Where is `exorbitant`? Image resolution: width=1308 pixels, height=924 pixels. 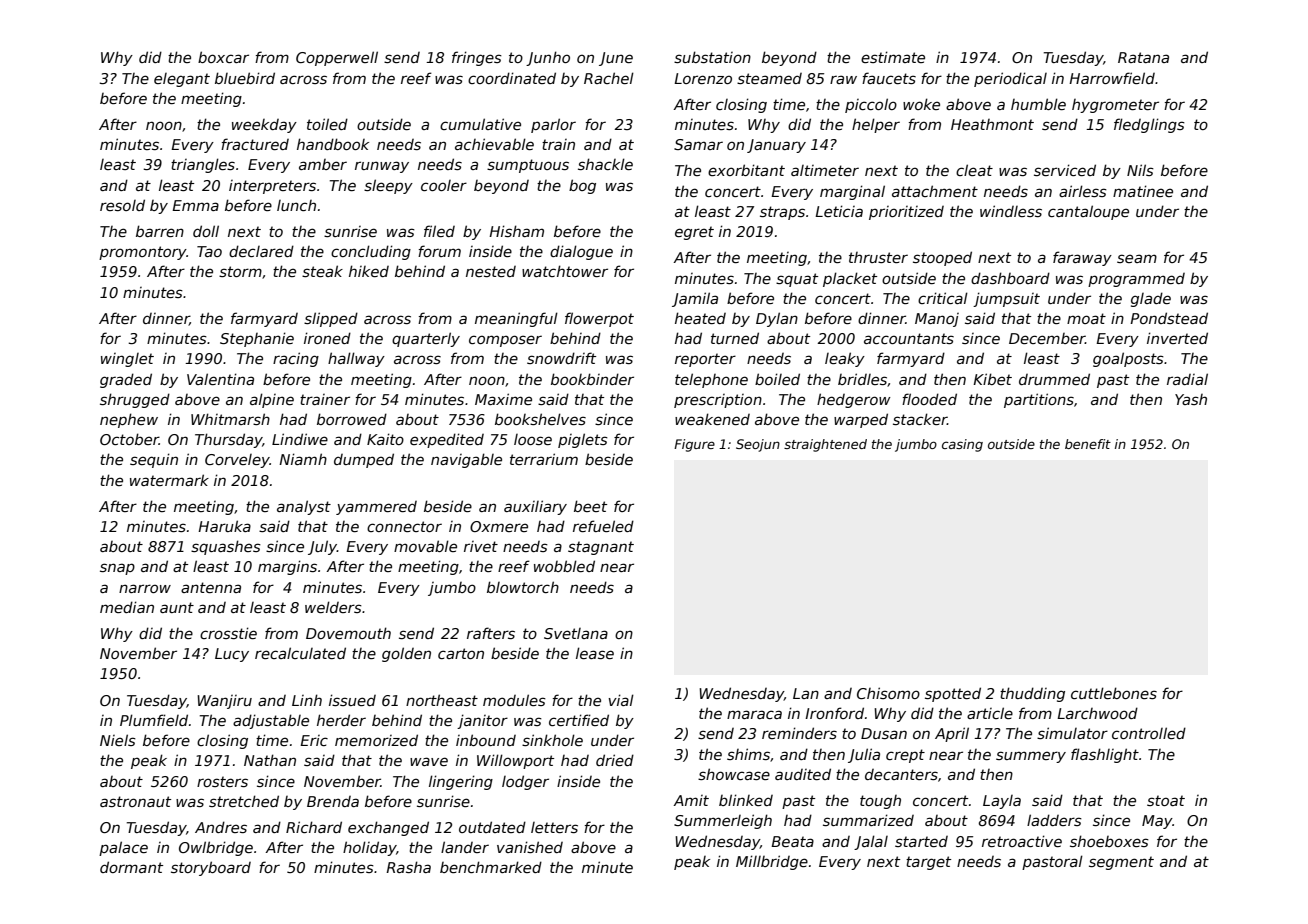
exorbitant is located at coordinates (746, 170).
